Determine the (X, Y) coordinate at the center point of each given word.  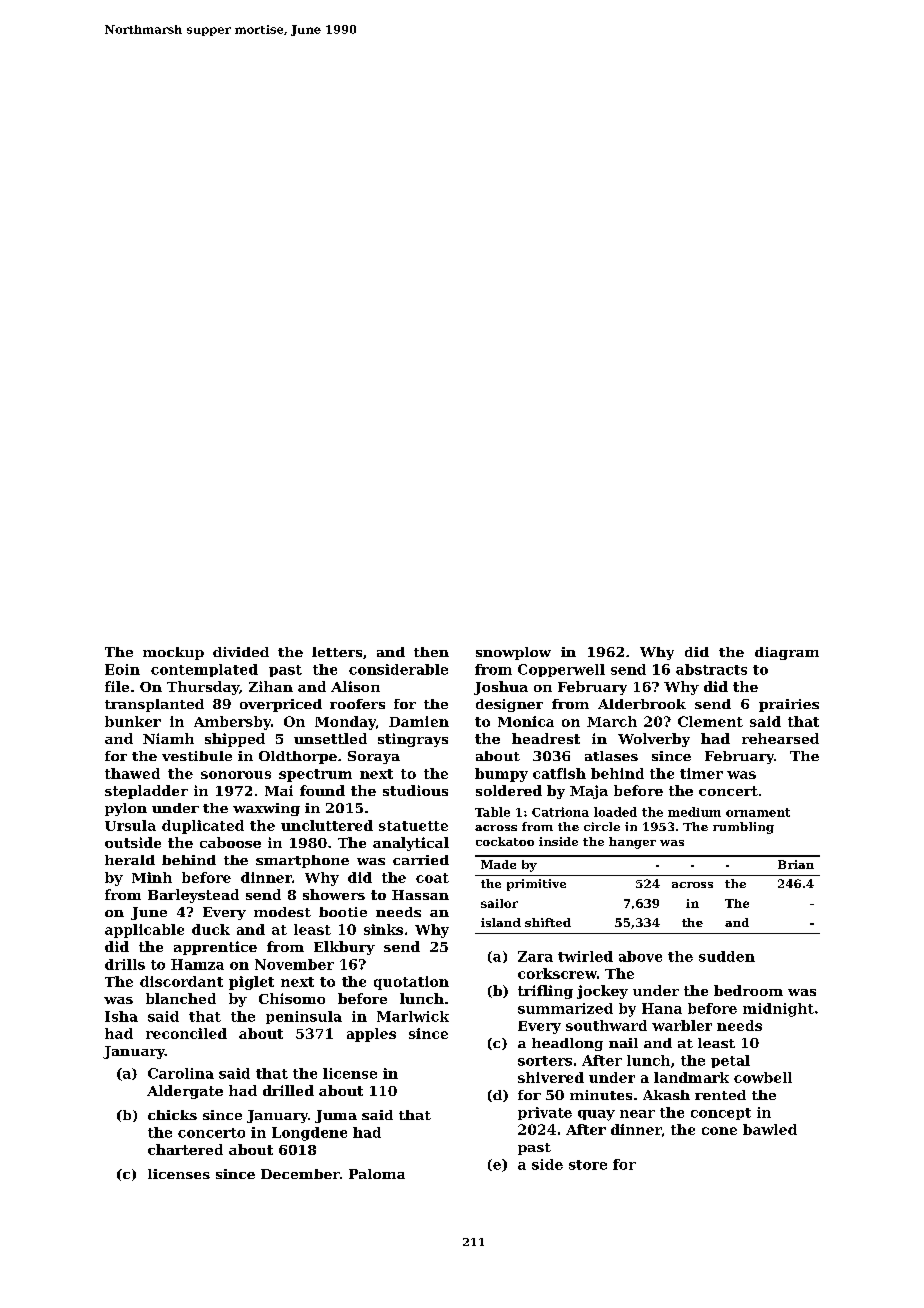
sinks (383, 929)
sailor (499, 903)
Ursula (130, 825)
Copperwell (561, 670)
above (640, 956)
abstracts (711, 669)
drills (125, 964)
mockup (173, 653)
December (300, 1174)
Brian (796, 864)
